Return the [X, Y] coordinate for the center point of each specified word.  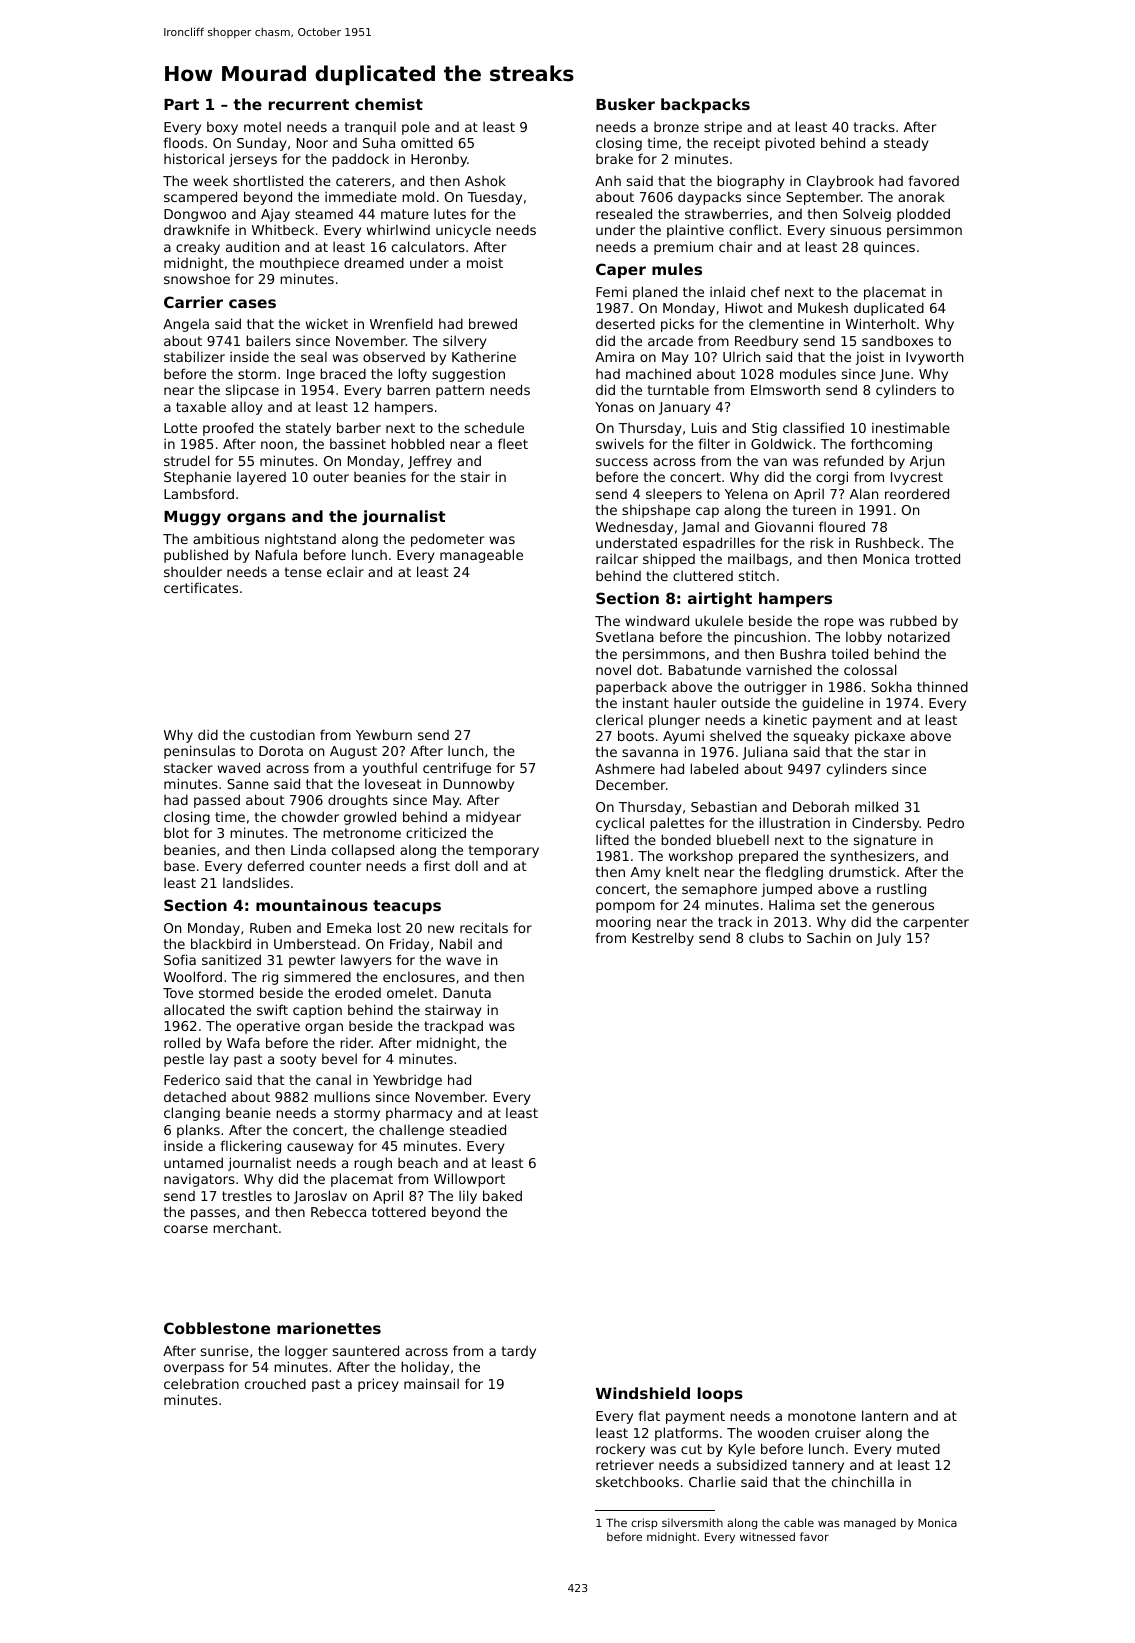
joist [870, 358]
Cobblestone [217, 1328]
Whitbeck [283, 229]
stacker [188, 768]
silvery [465, 342]
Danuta [467, 993]
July [888, 939]
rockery [620, 1450]
